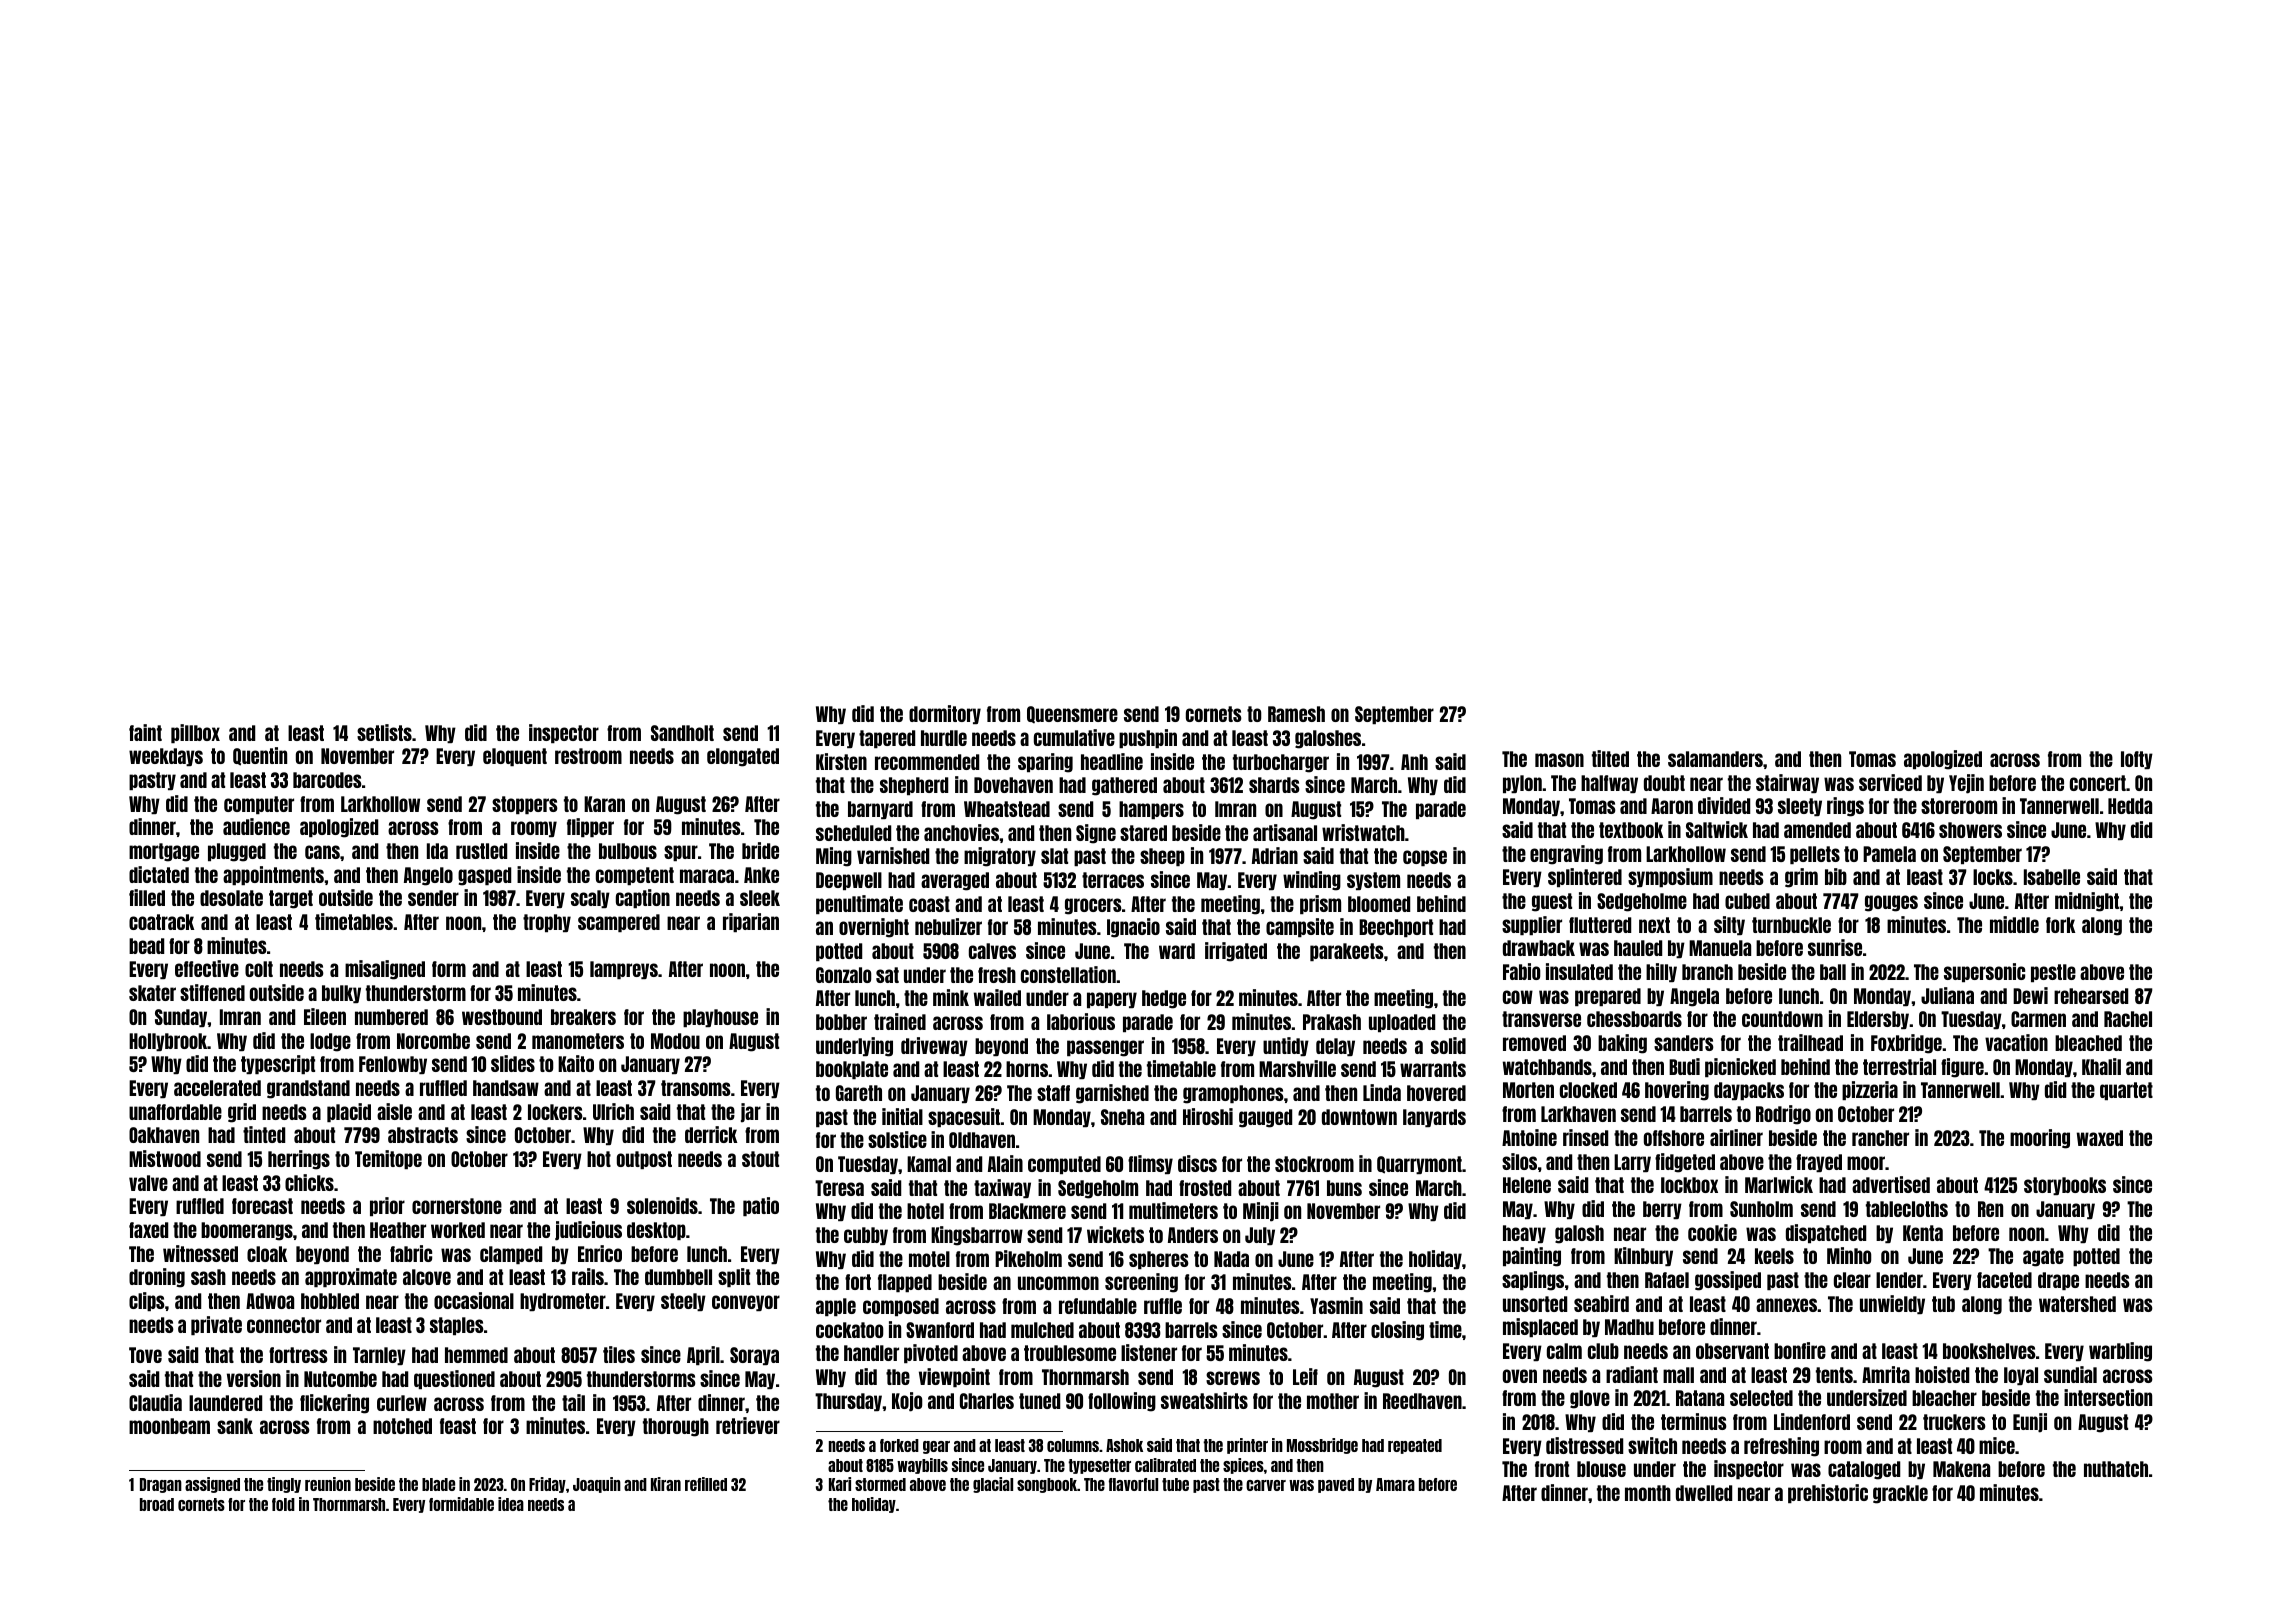  Describe the element at coordinates (148, 1230) in the image. I see `faxed` at that location.
